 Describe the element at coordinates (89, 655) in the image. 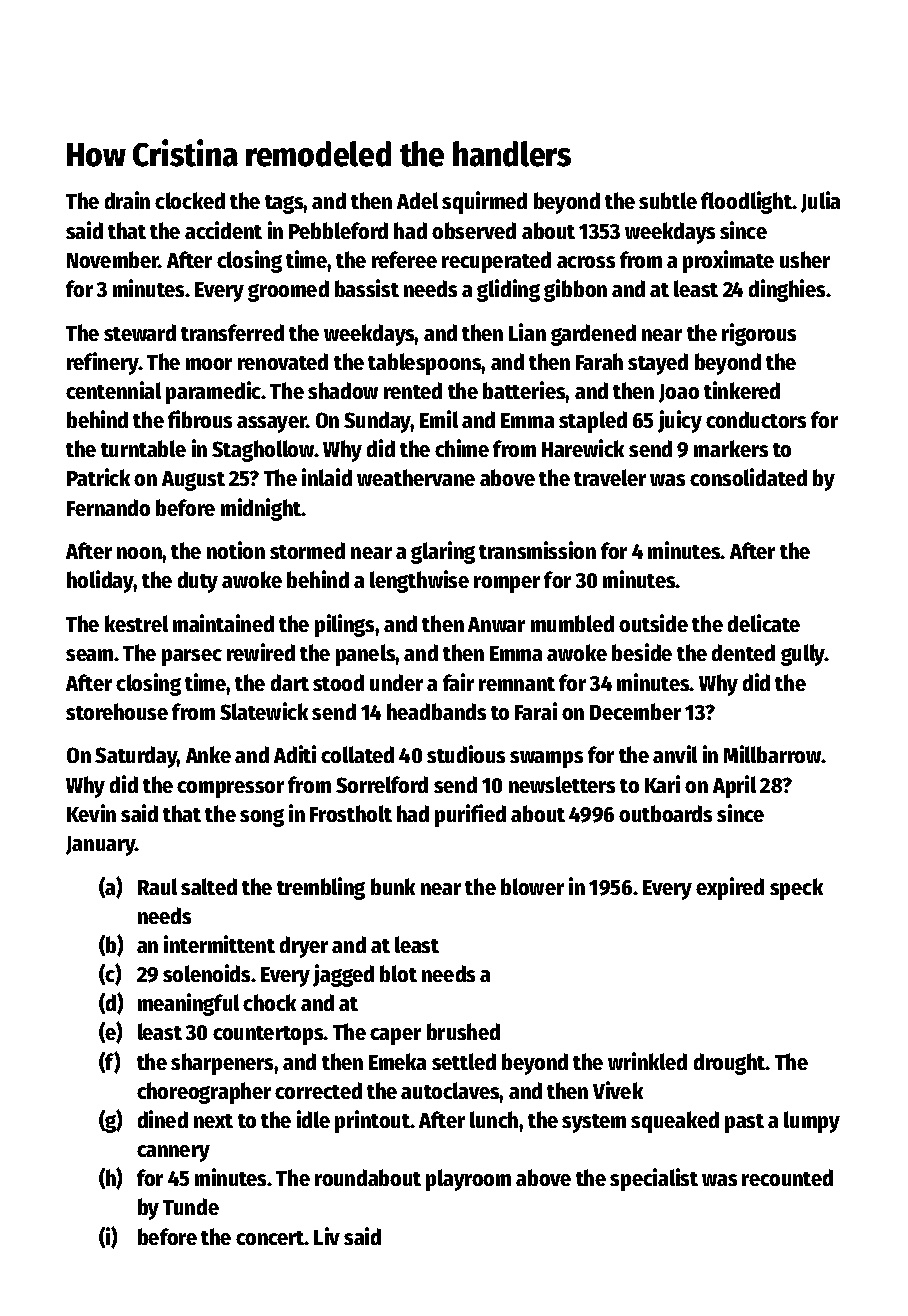

I see `seam` at that location.
